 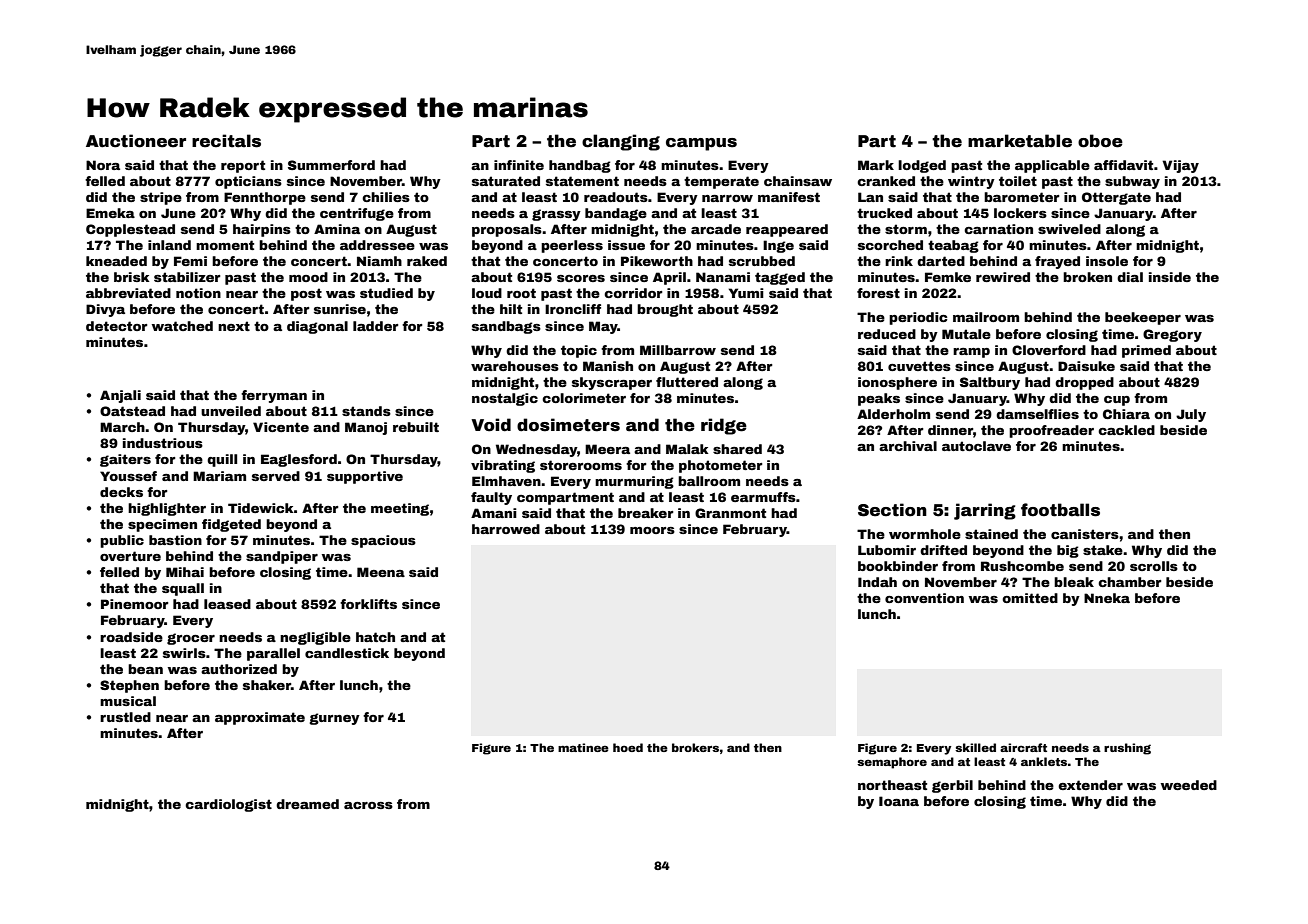 What do you see at coordinates (400, 509) in the image?
I see `meeting` at bounding box center [400, 509].
